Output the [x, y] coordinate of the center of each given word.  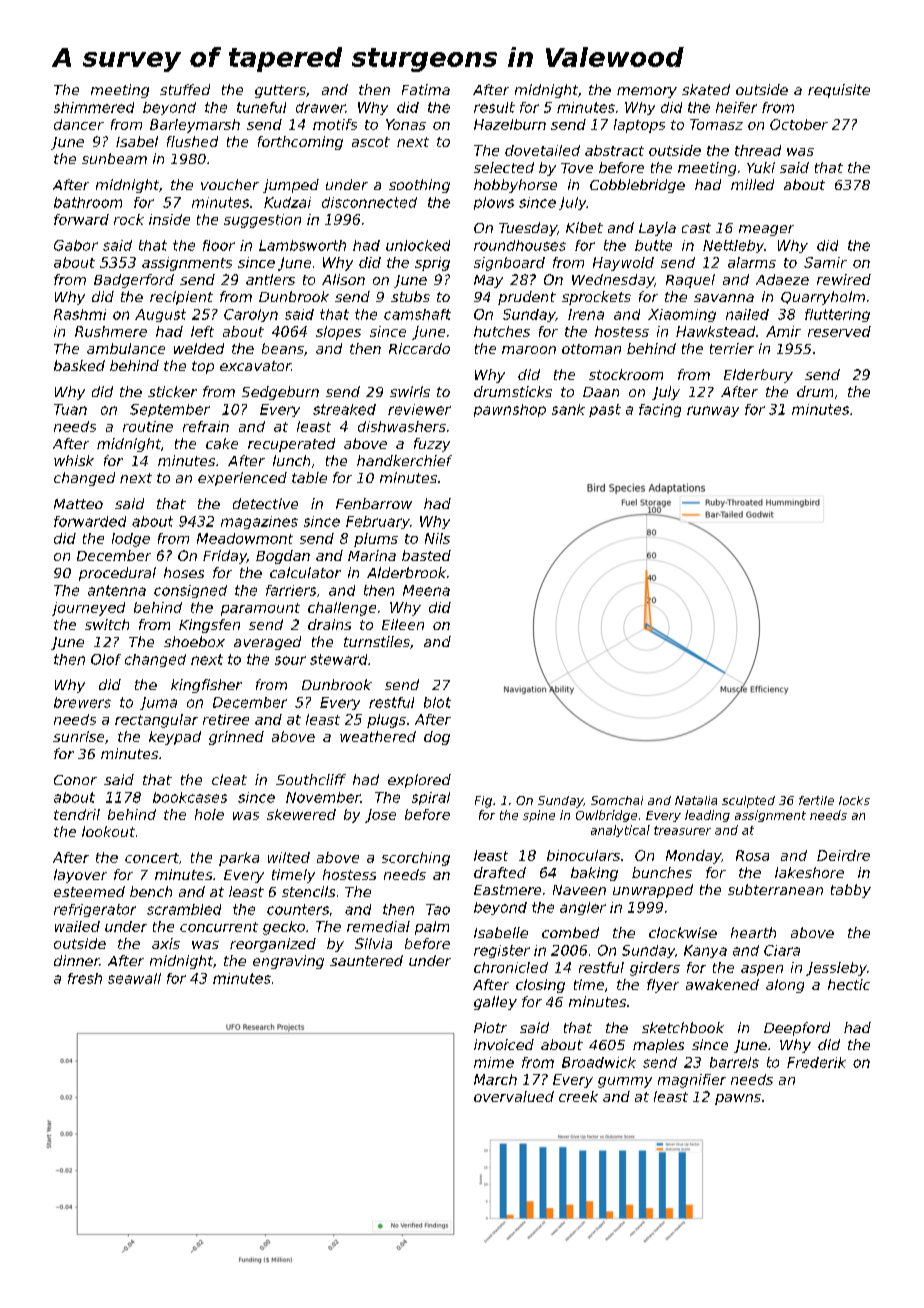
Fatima [426, 89]
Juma [158, 703]
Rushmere [111, 331]
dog [437, 738]
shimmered [94, 107]
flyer [663, 986]
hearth [753, 932]
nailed [747, 314]
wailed [77, 926]
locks [854, 800]
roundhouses [520, 245]
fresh [85, 978]
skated [706, 89]
